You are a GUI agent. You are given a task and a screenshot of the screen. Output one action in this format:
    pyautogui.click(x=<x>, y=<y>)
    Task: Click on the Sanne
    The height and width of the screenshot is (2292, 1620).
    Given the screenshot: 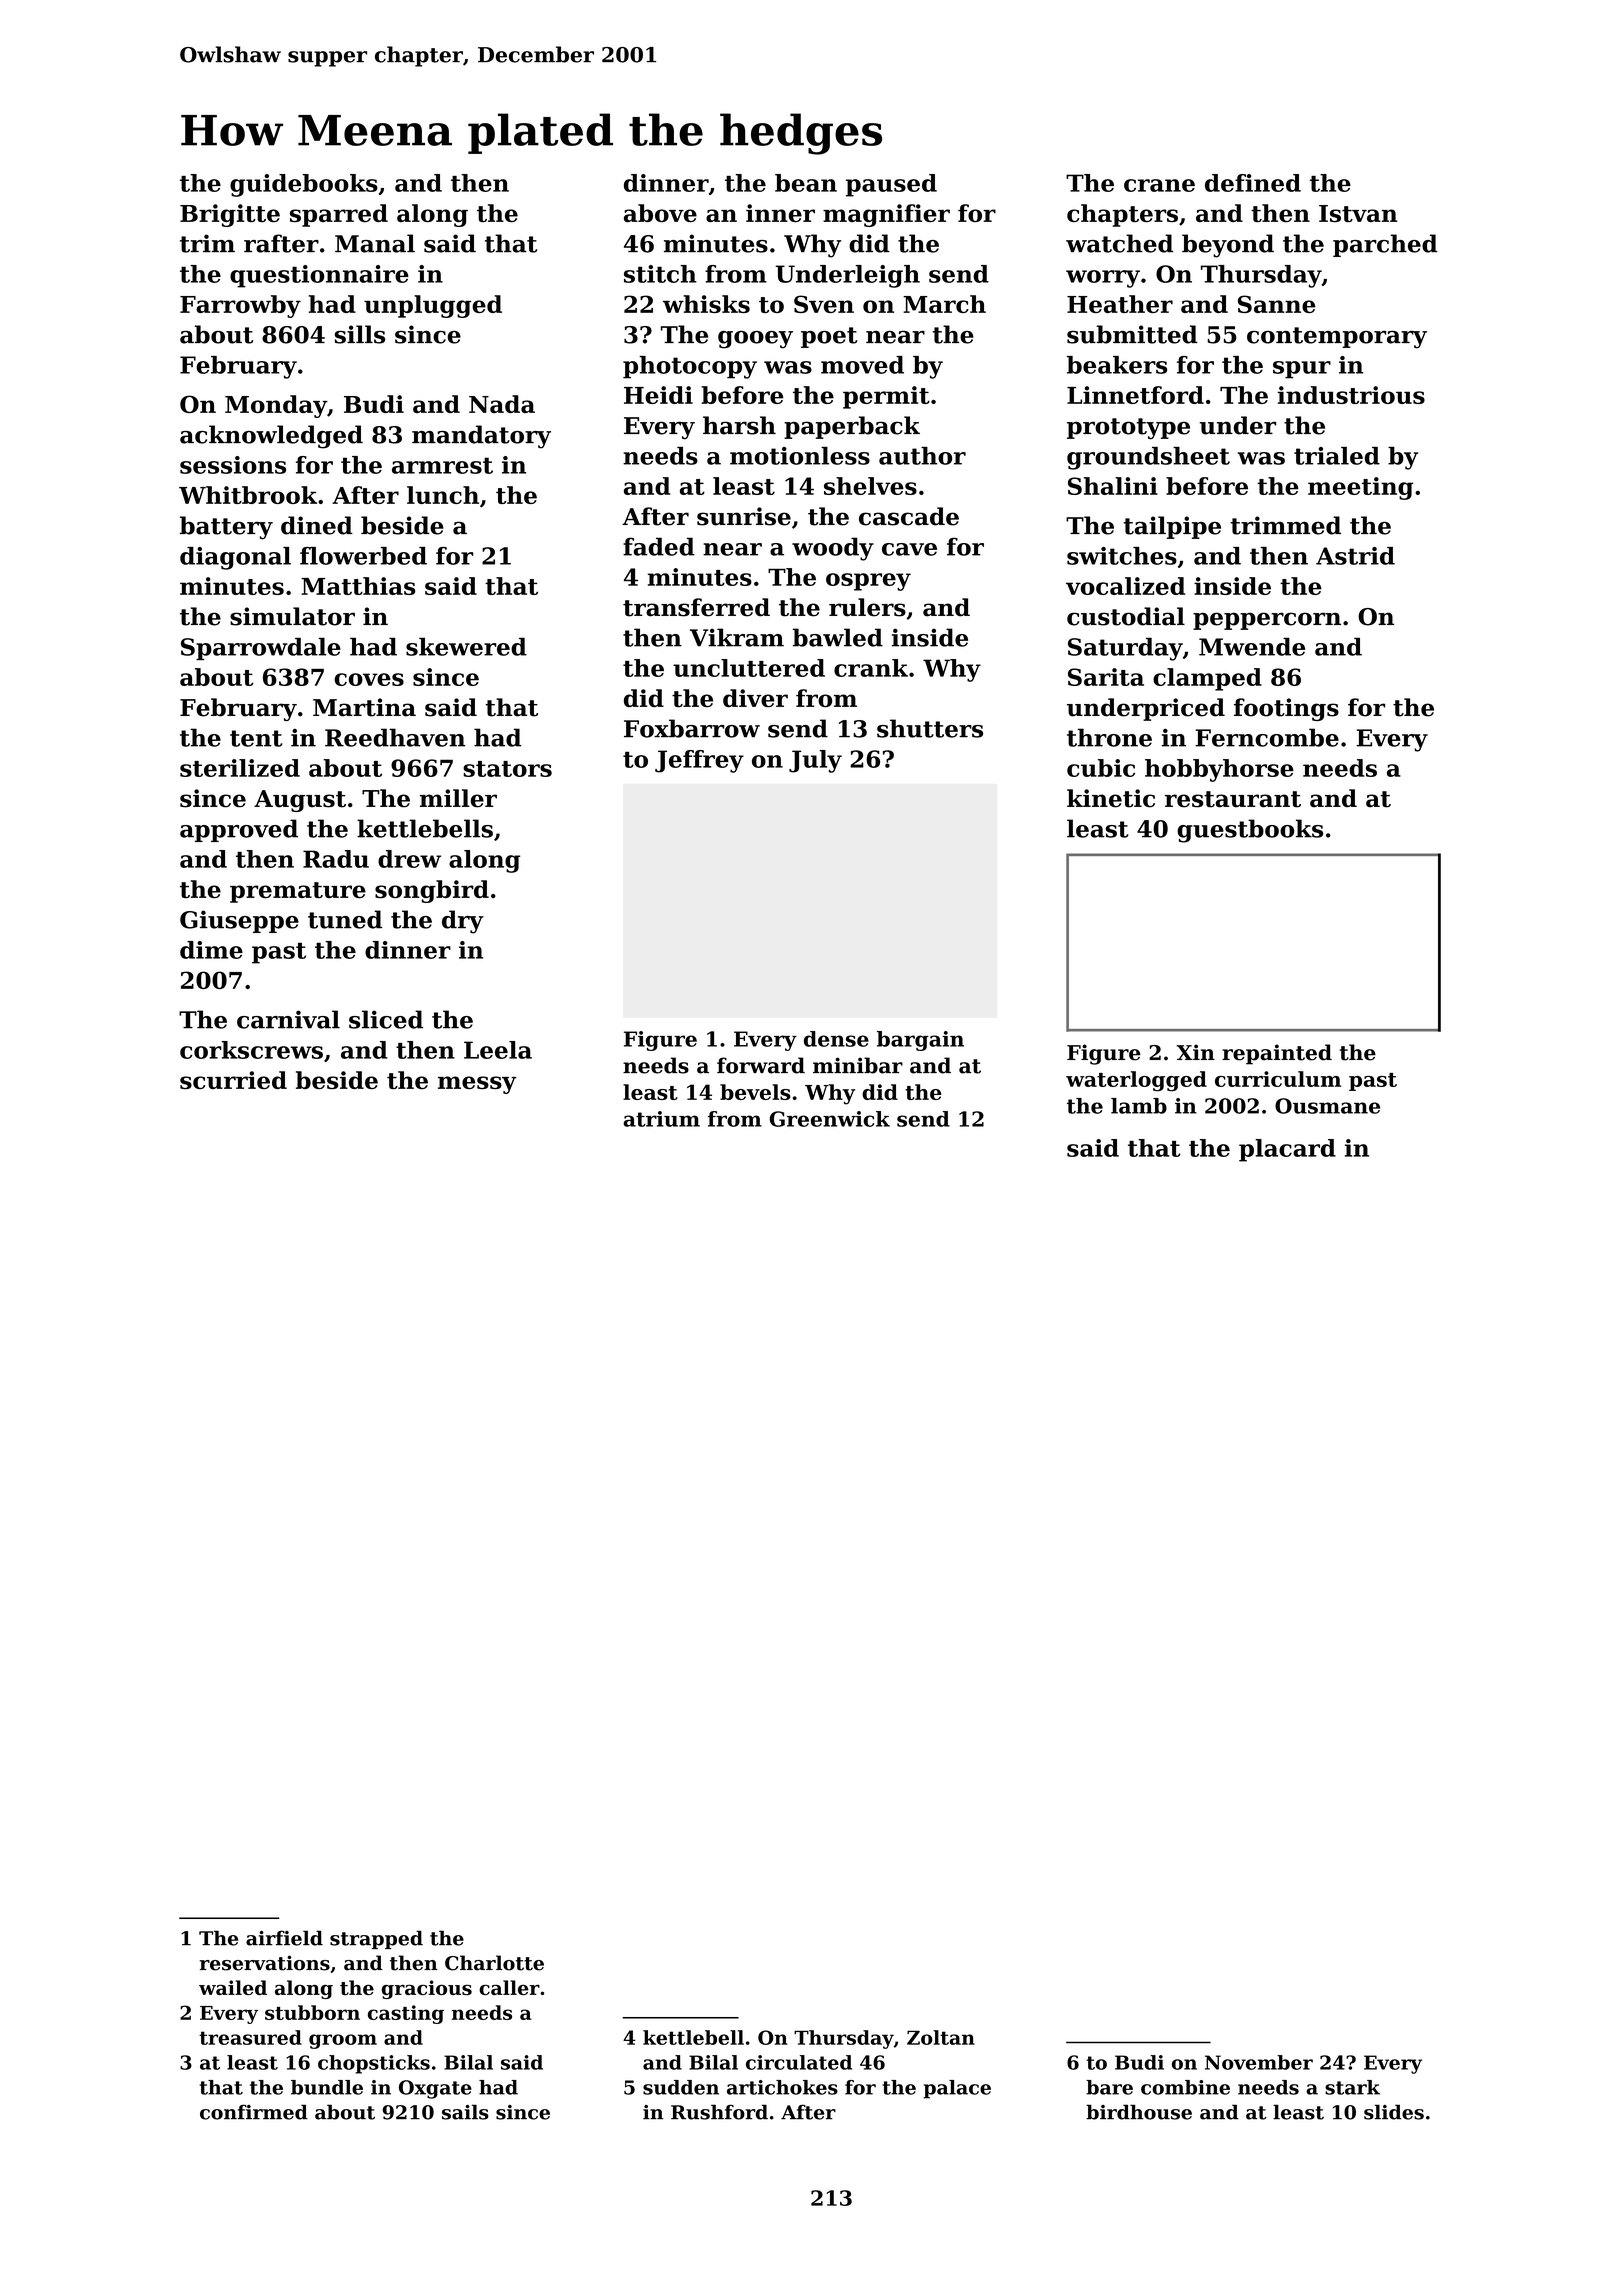 What is the action you would take?
    pyautogui.click(x=1277, y=304)
